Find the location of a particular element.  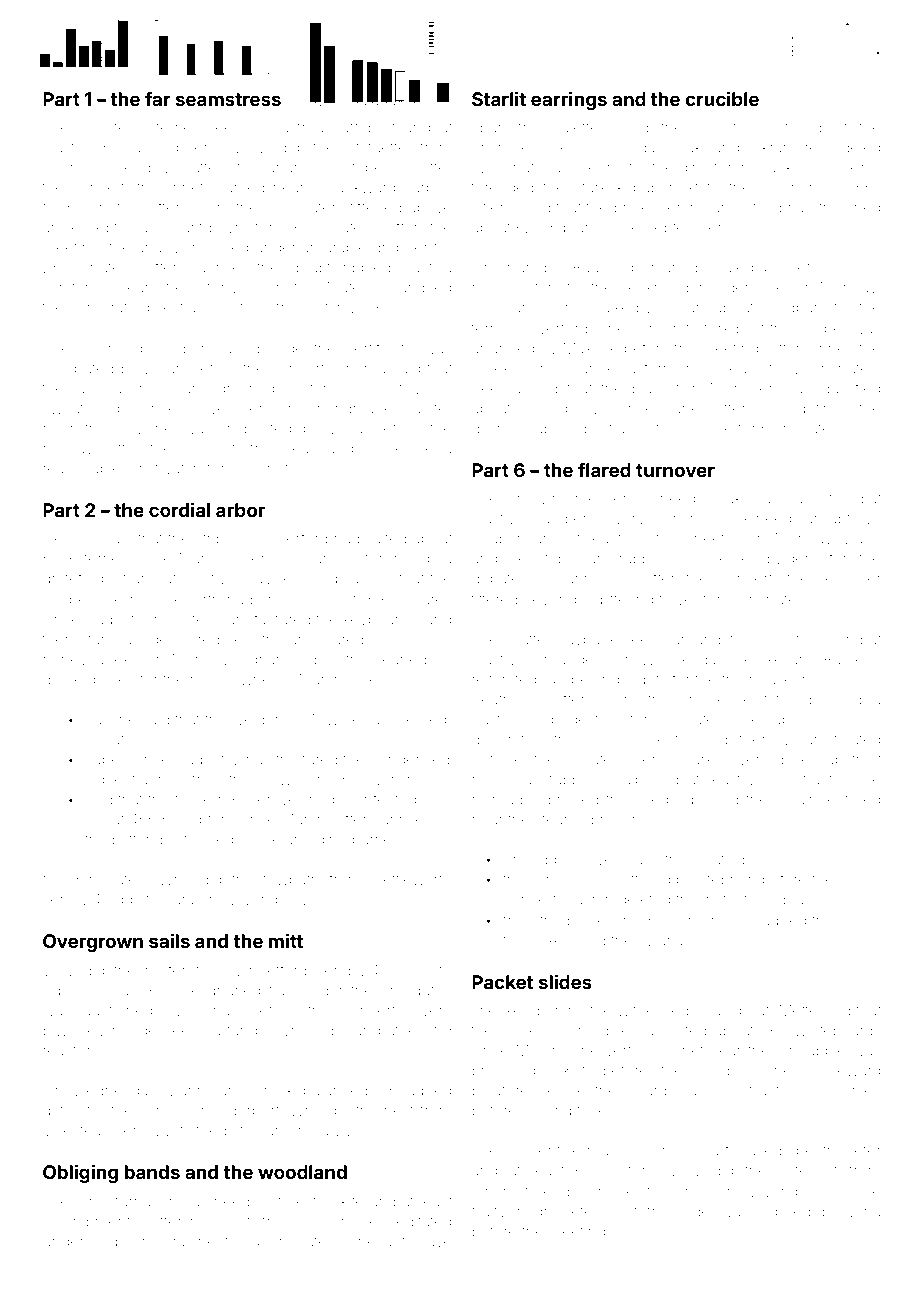

lode is located at coordinates (695, 1211).
